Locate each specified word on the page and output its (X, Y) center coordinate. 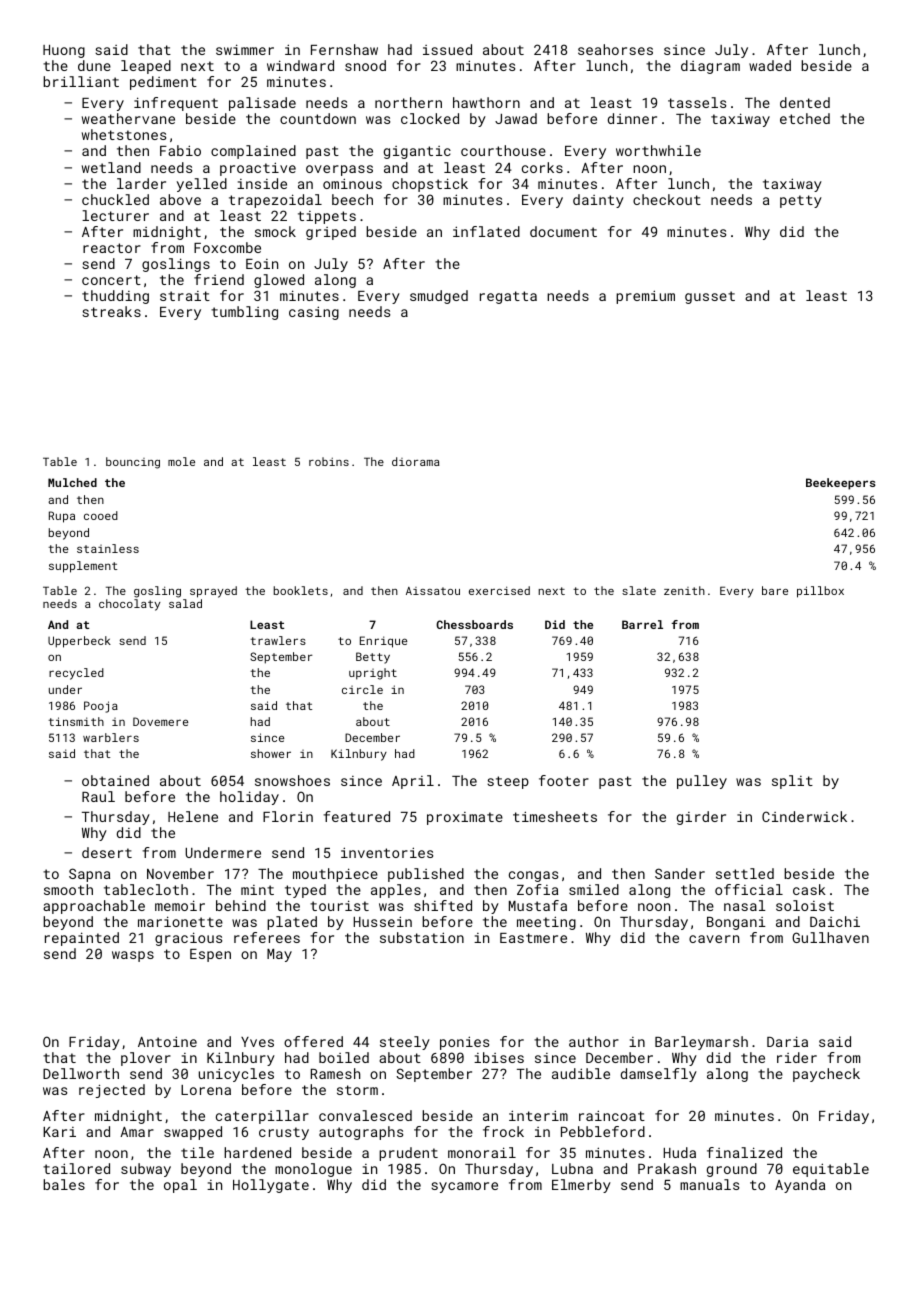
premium (645, 297)
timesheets (555, 816)
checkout (667, 199)
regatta (508, 297)
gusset (710, 297)
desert (107, 852)
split (792, 782)
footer (564, 780)
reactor (112, 248)
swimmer (245, 49)
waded (770, 65)
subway (146, 1170)
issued (447, 49)
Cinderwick (804, 816)
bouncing (133, 463)
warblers (111, 737)
